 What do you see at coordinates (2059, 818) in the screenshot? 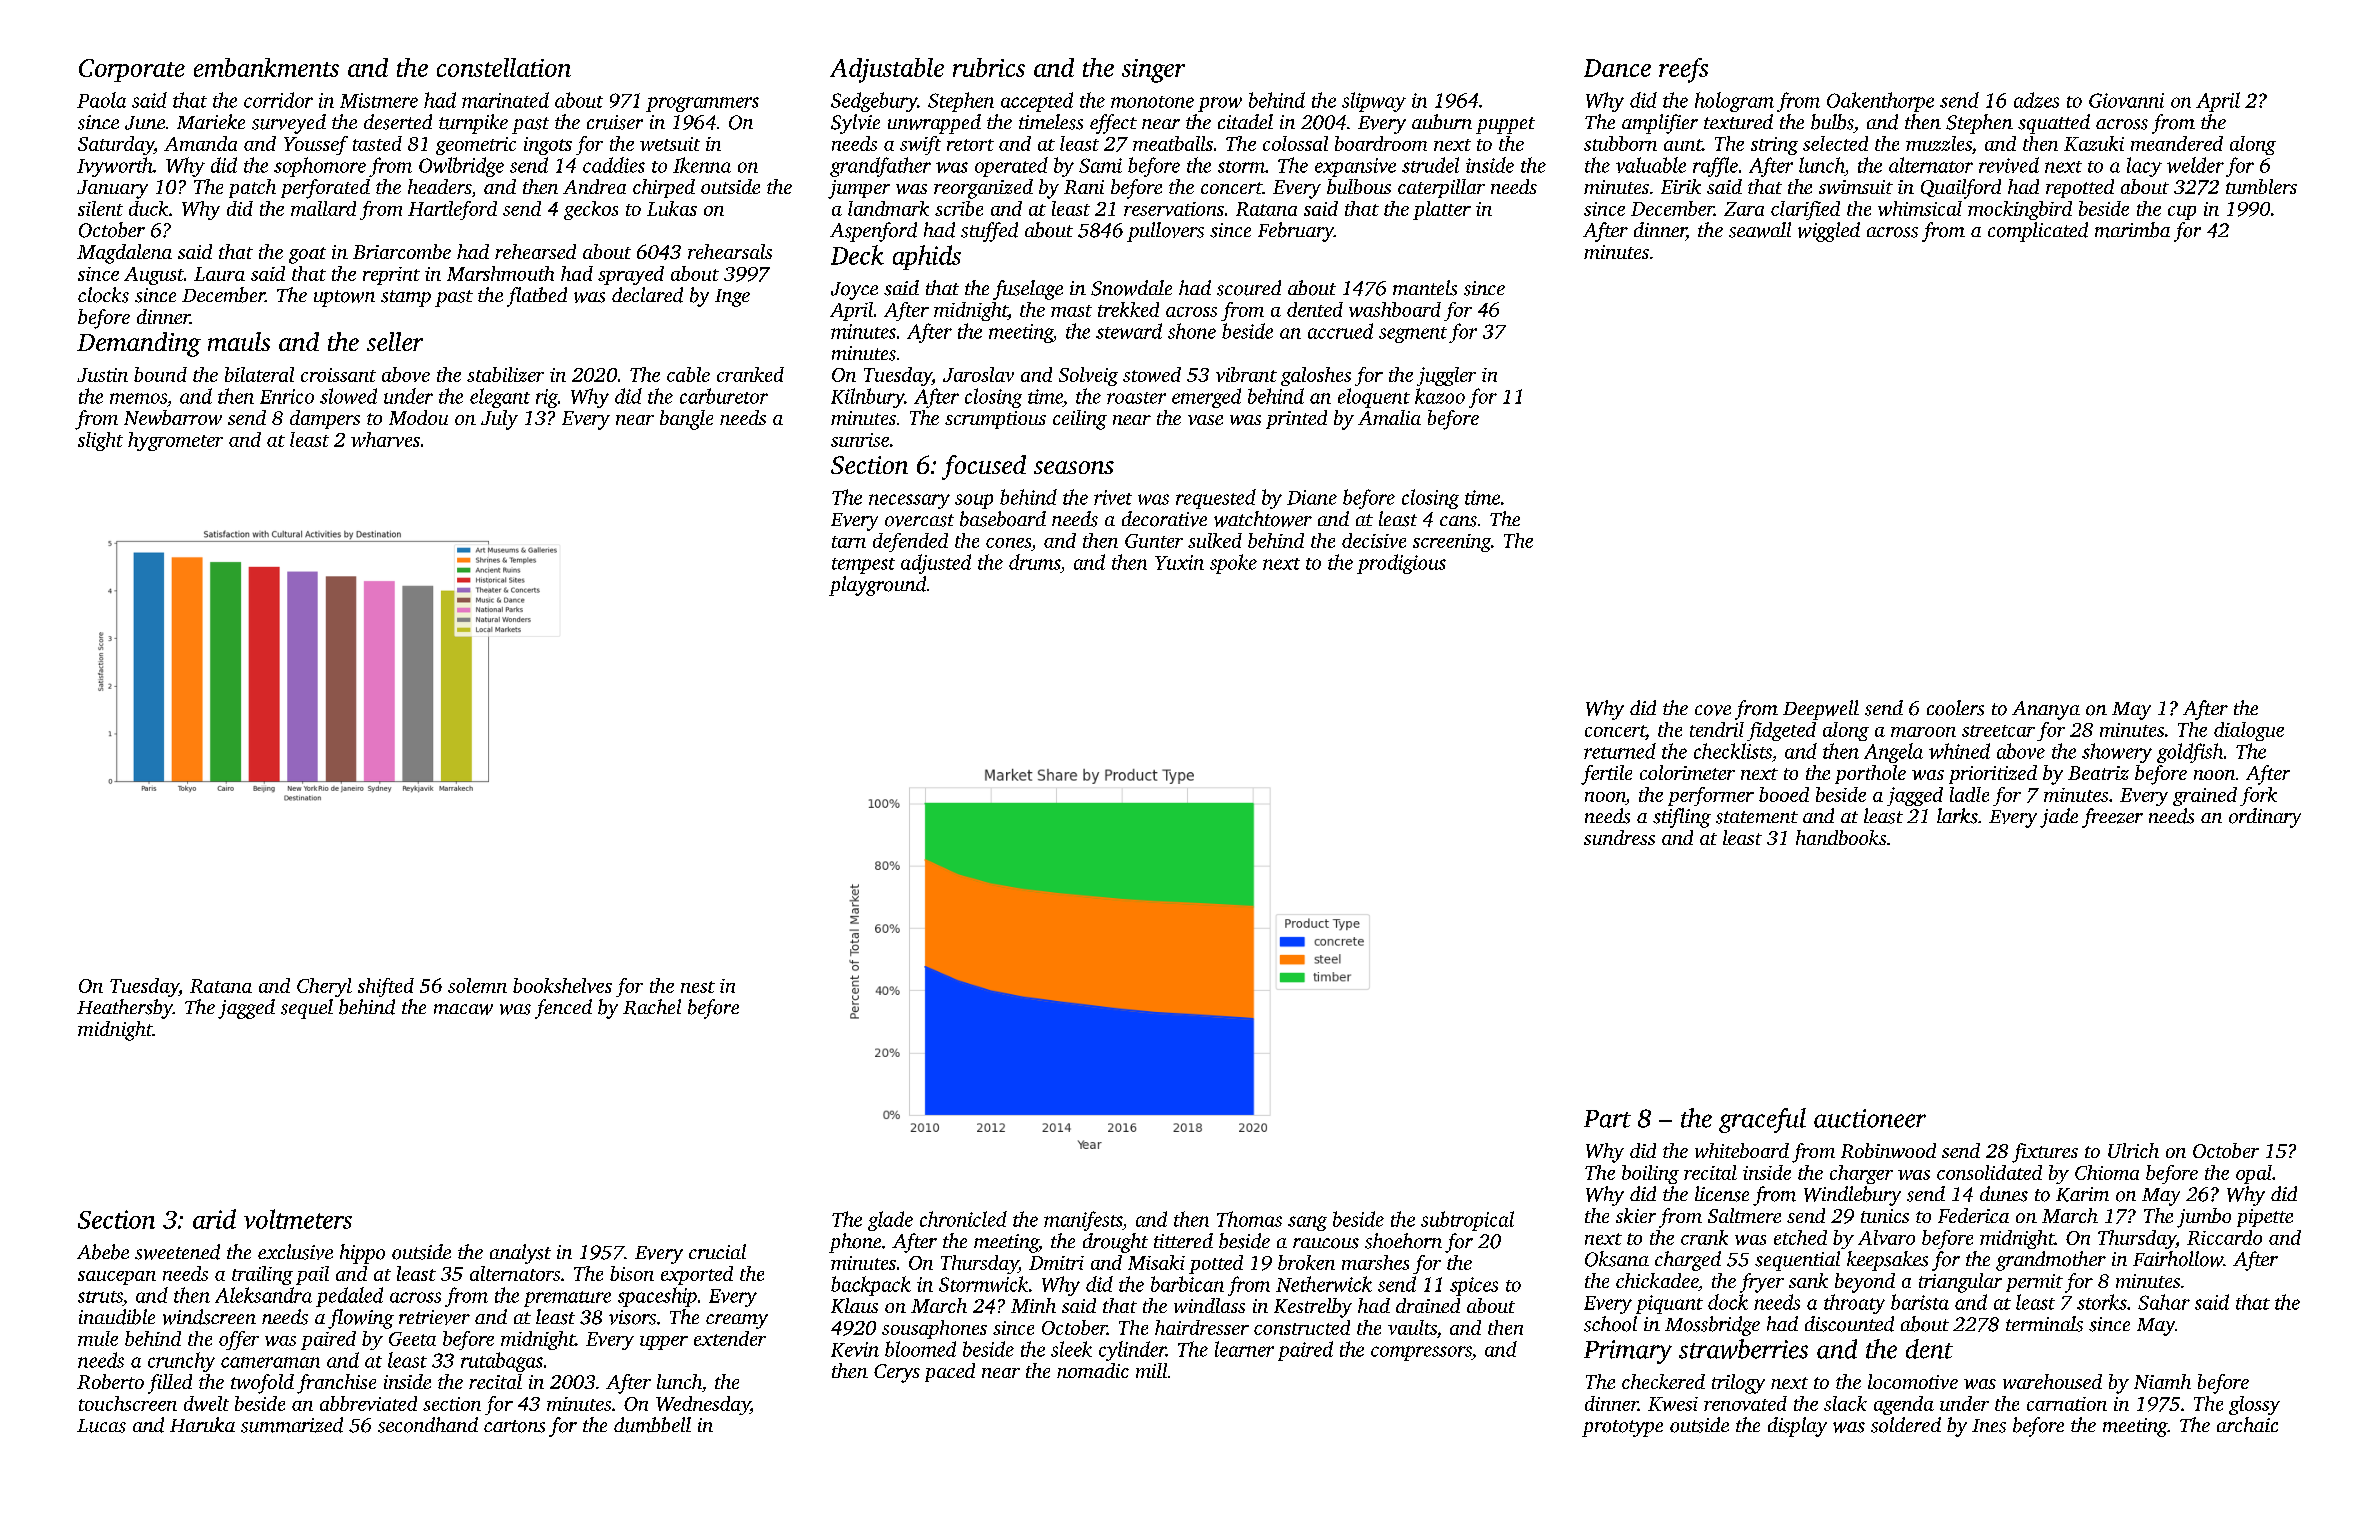
I see `jade` at bounding box center [2059, 818].
